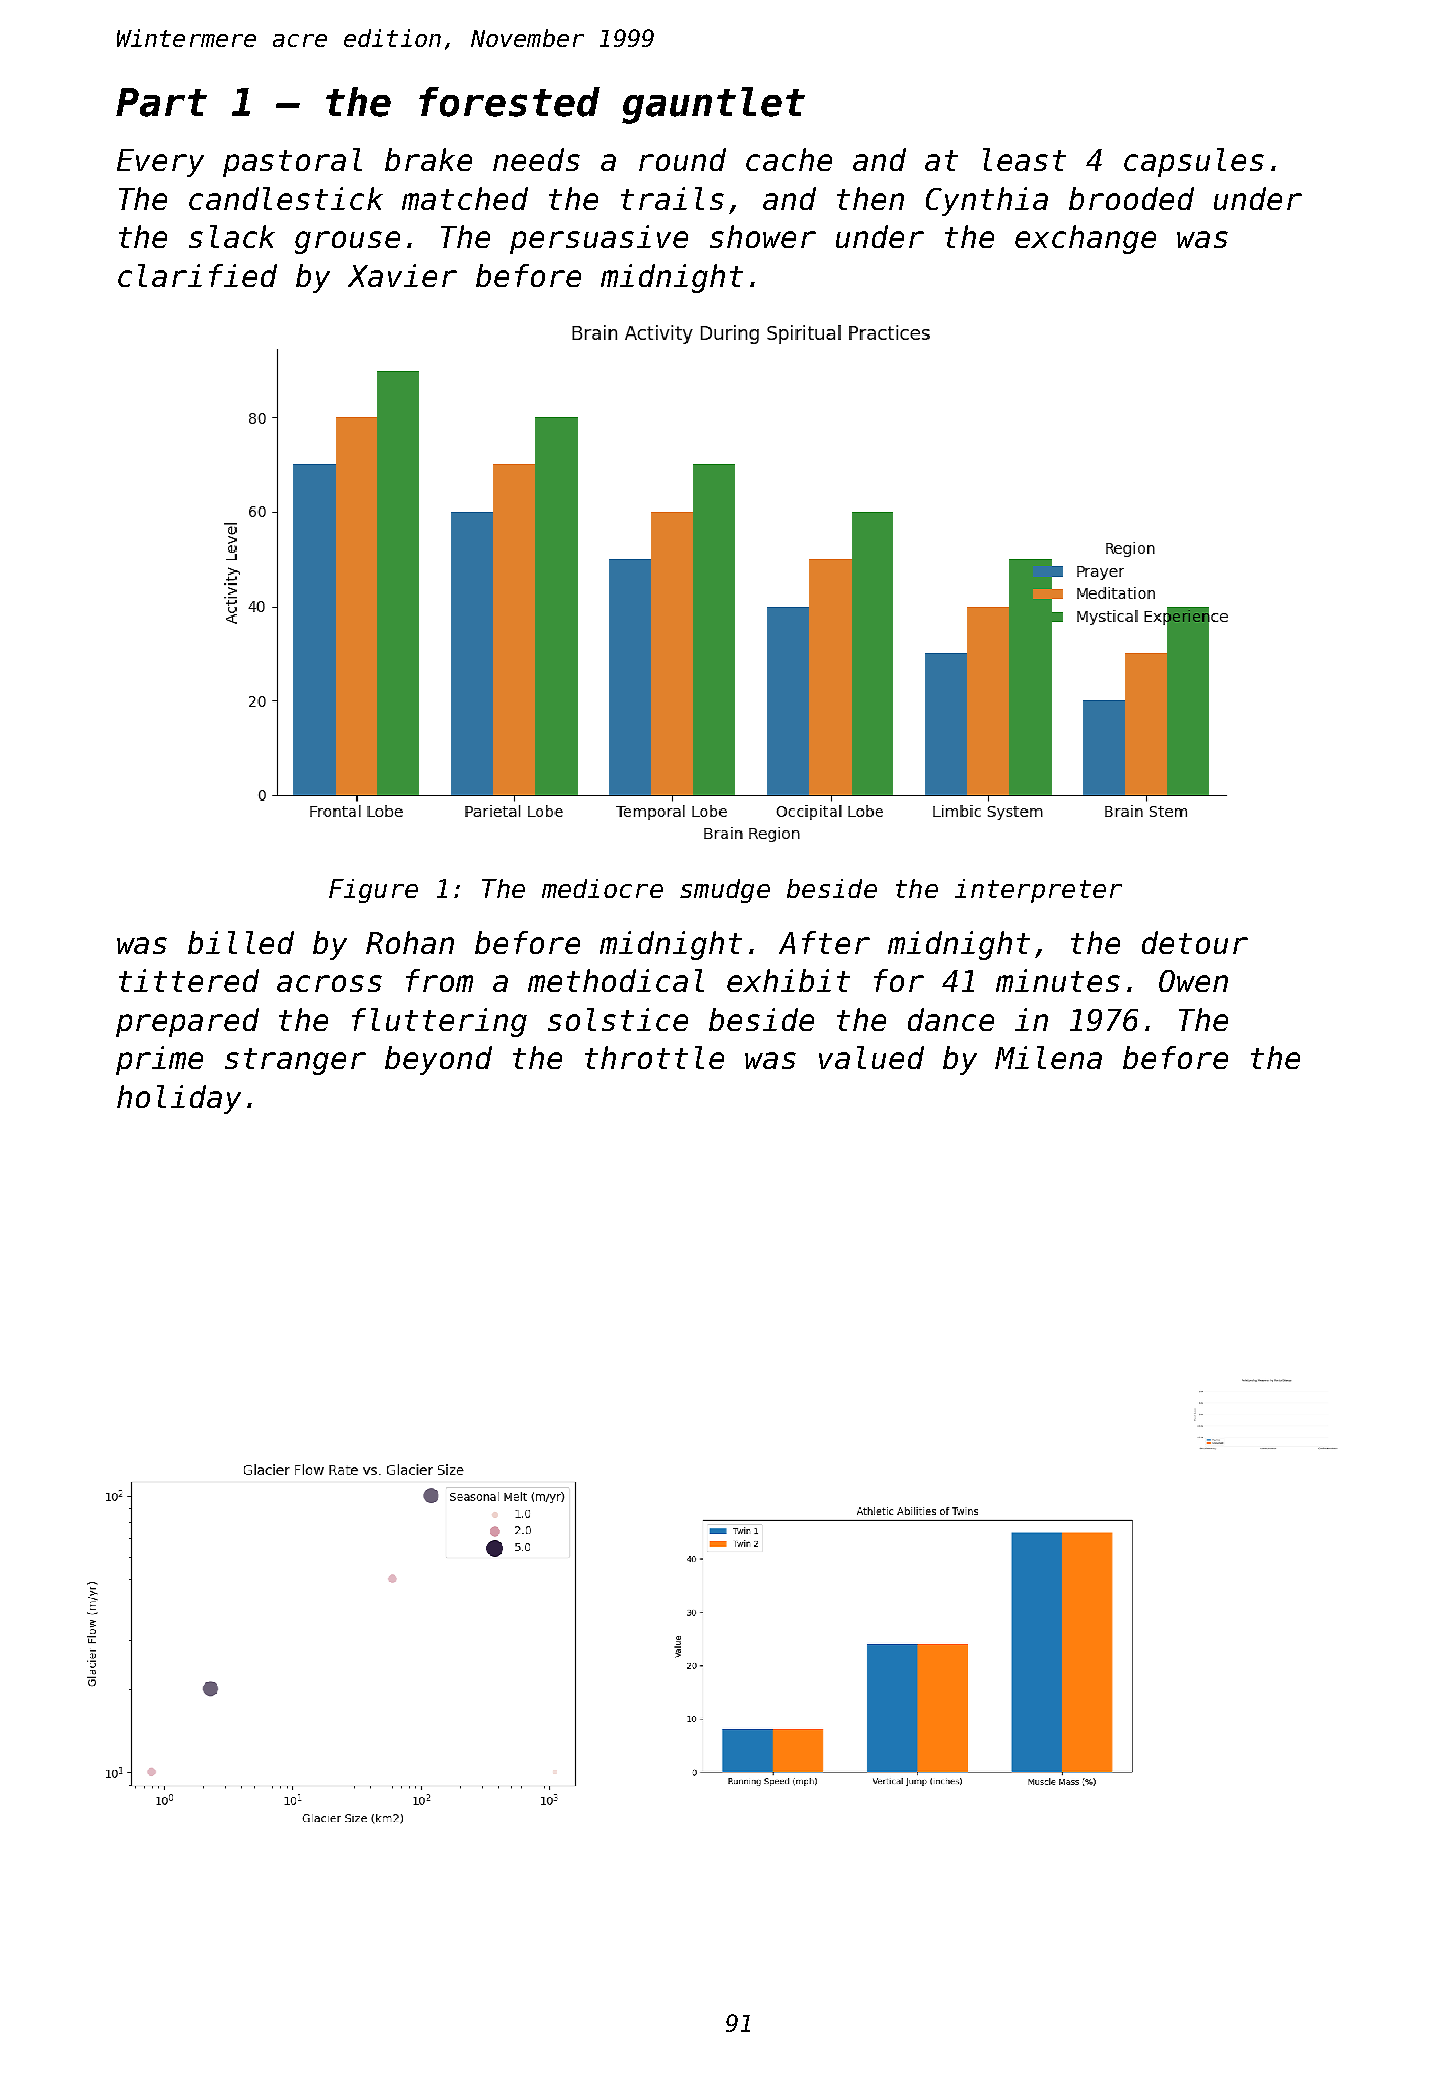 Image resolution: width=1450 pixels, height=2100 pixels. Describe the element at coordinates (402, 275) in the screenshot. I see `Xavier` at that location.
